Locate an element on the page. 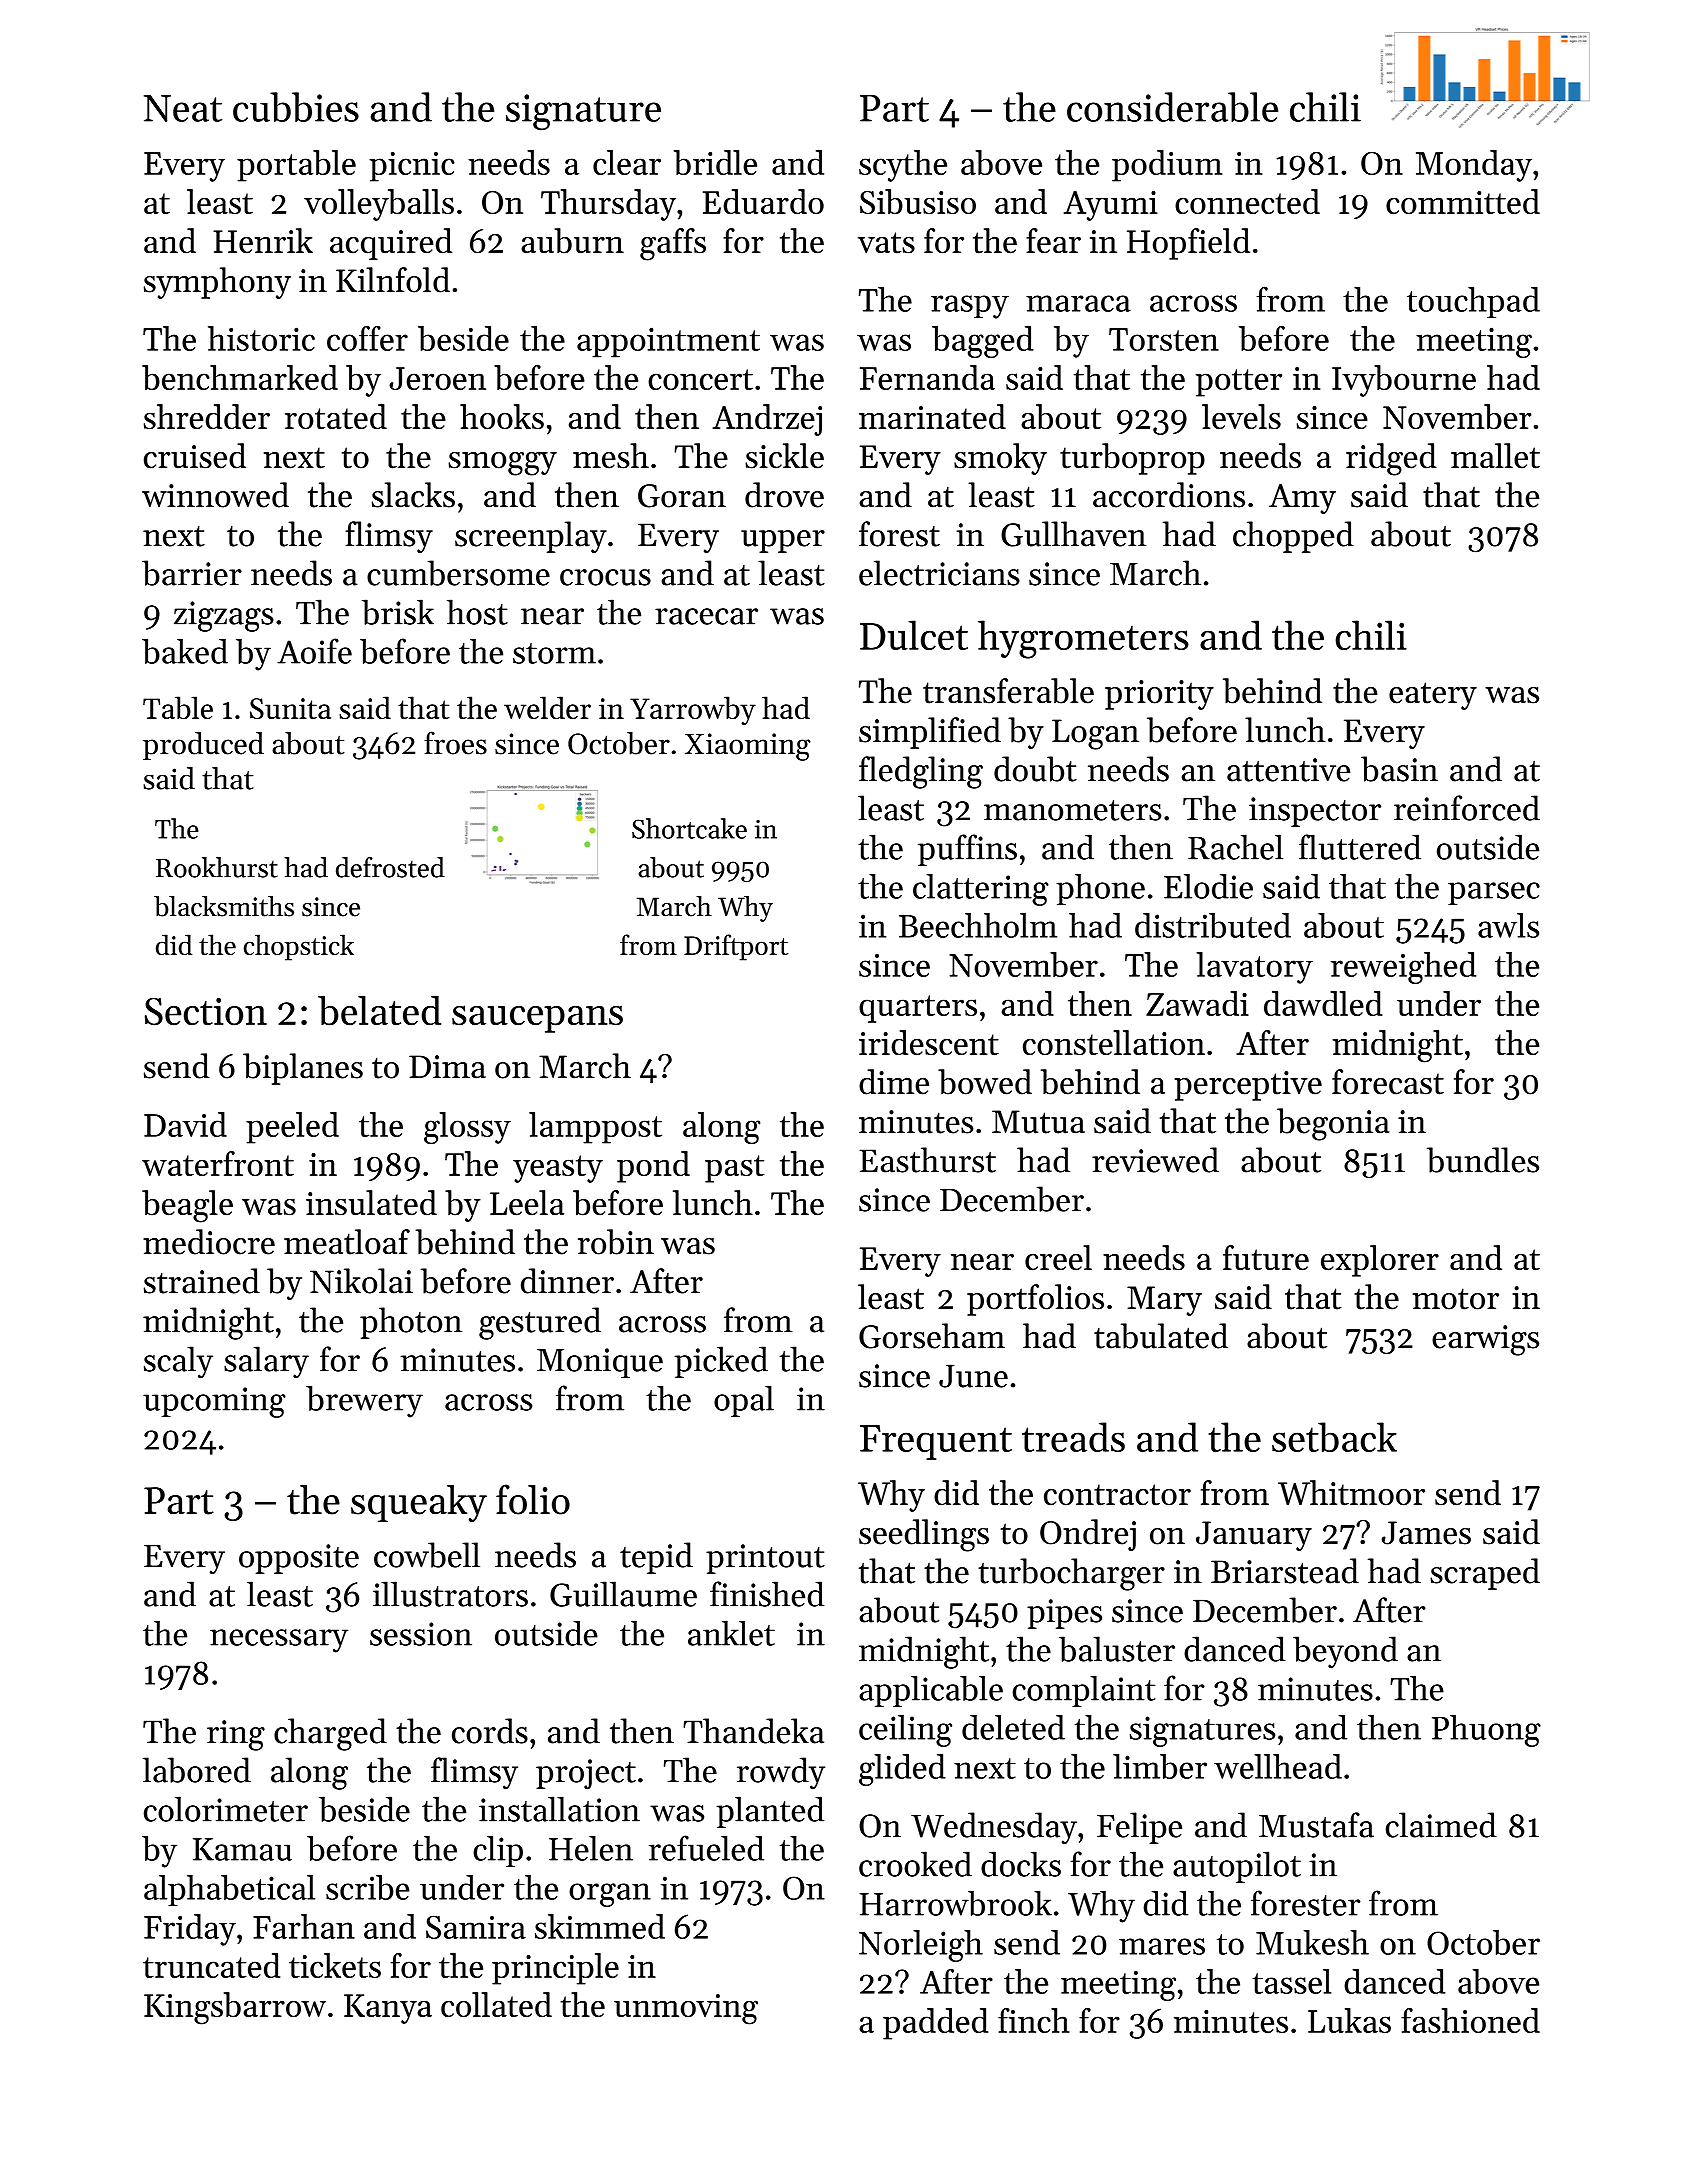 The height and width of the document is (2178, 1683). touchpad is located at coordinates (1473, 302).
